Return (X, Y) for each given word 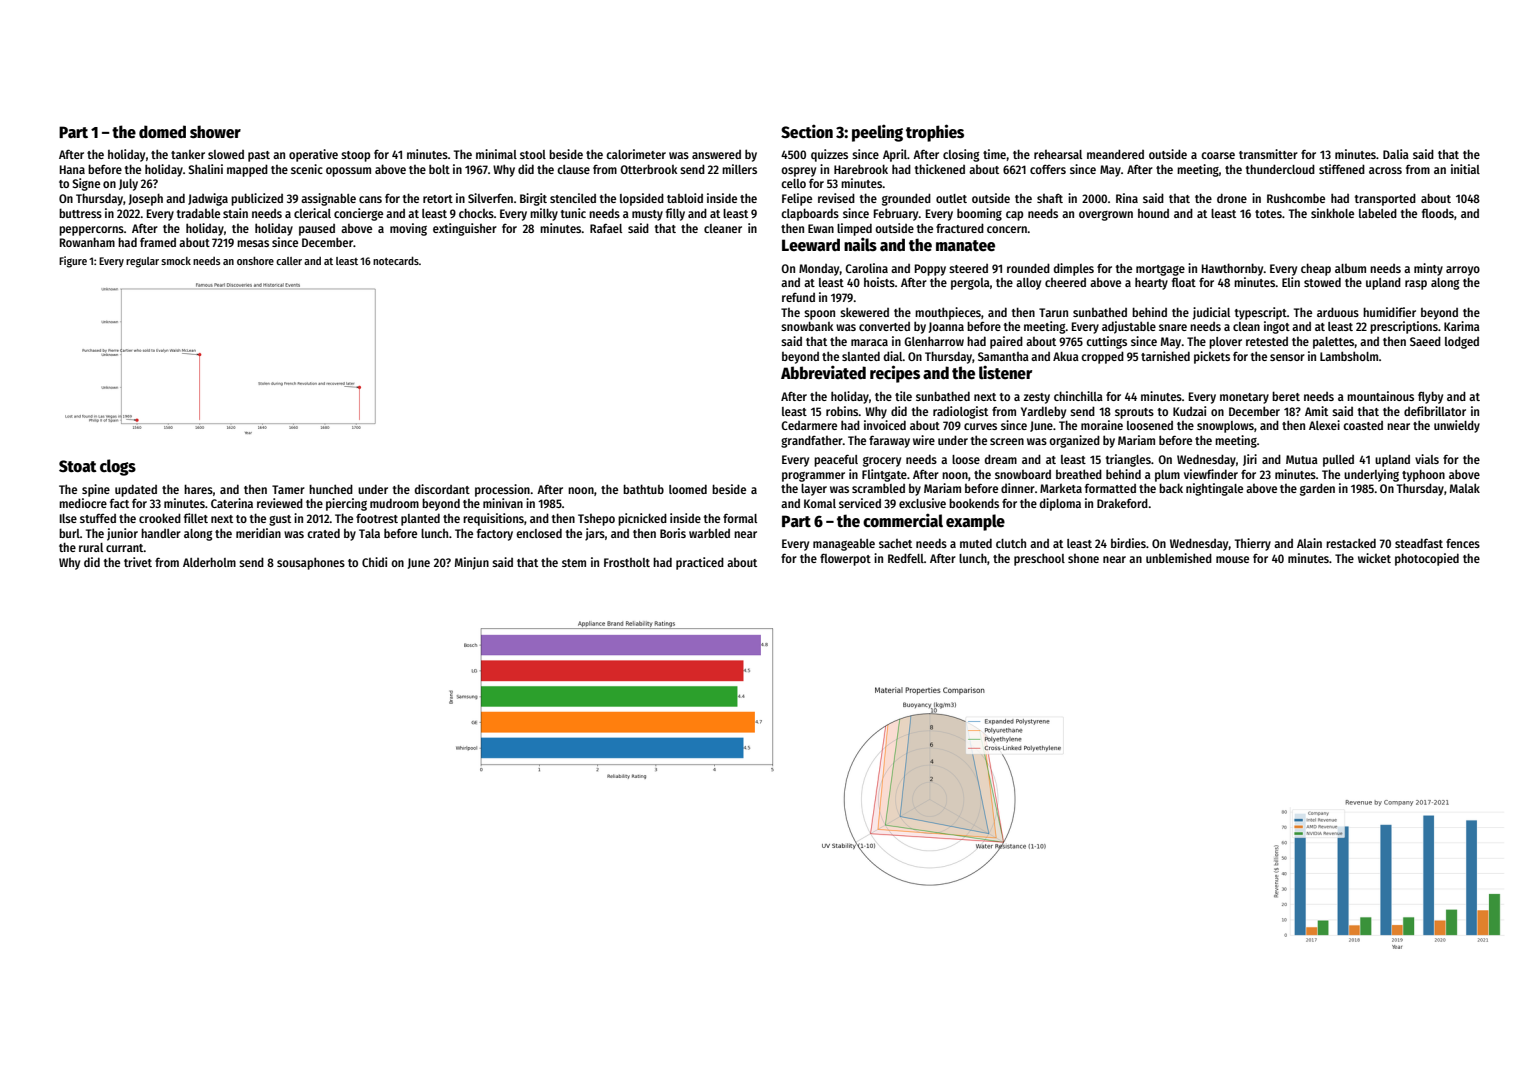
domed (162, 131)
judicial (1211, 313)
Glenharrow (934, 341)
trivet (138, 562)
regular (142, 262)
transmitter (1268, 154)
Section (807, 131)
